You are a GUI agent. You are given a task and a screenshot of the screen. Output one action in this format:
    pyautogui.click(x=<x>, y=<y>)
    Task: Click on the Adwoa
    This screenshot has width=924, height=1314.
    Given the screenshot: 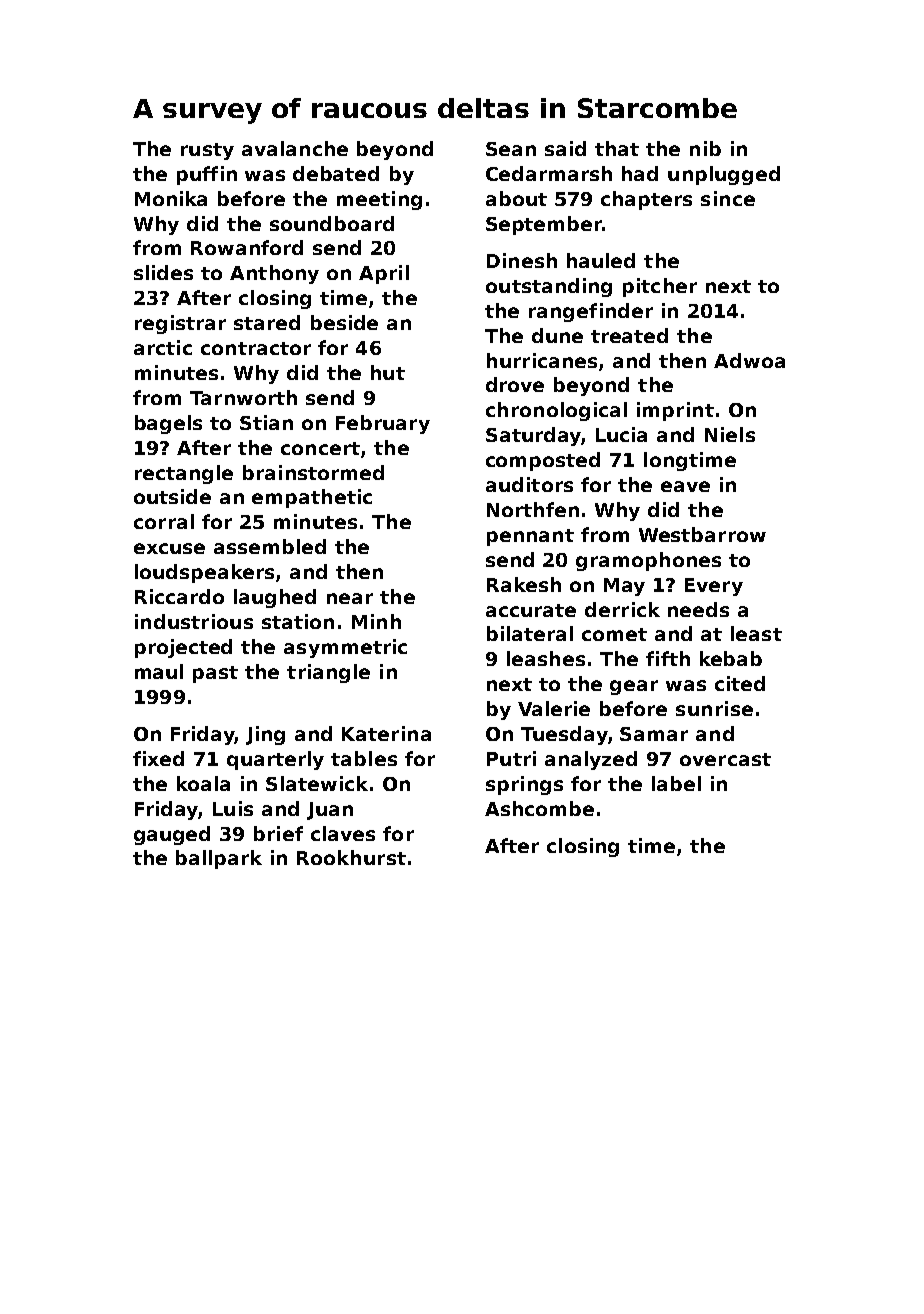 What is the action you would take?
    pyautogui.click(x=749, y=360)
